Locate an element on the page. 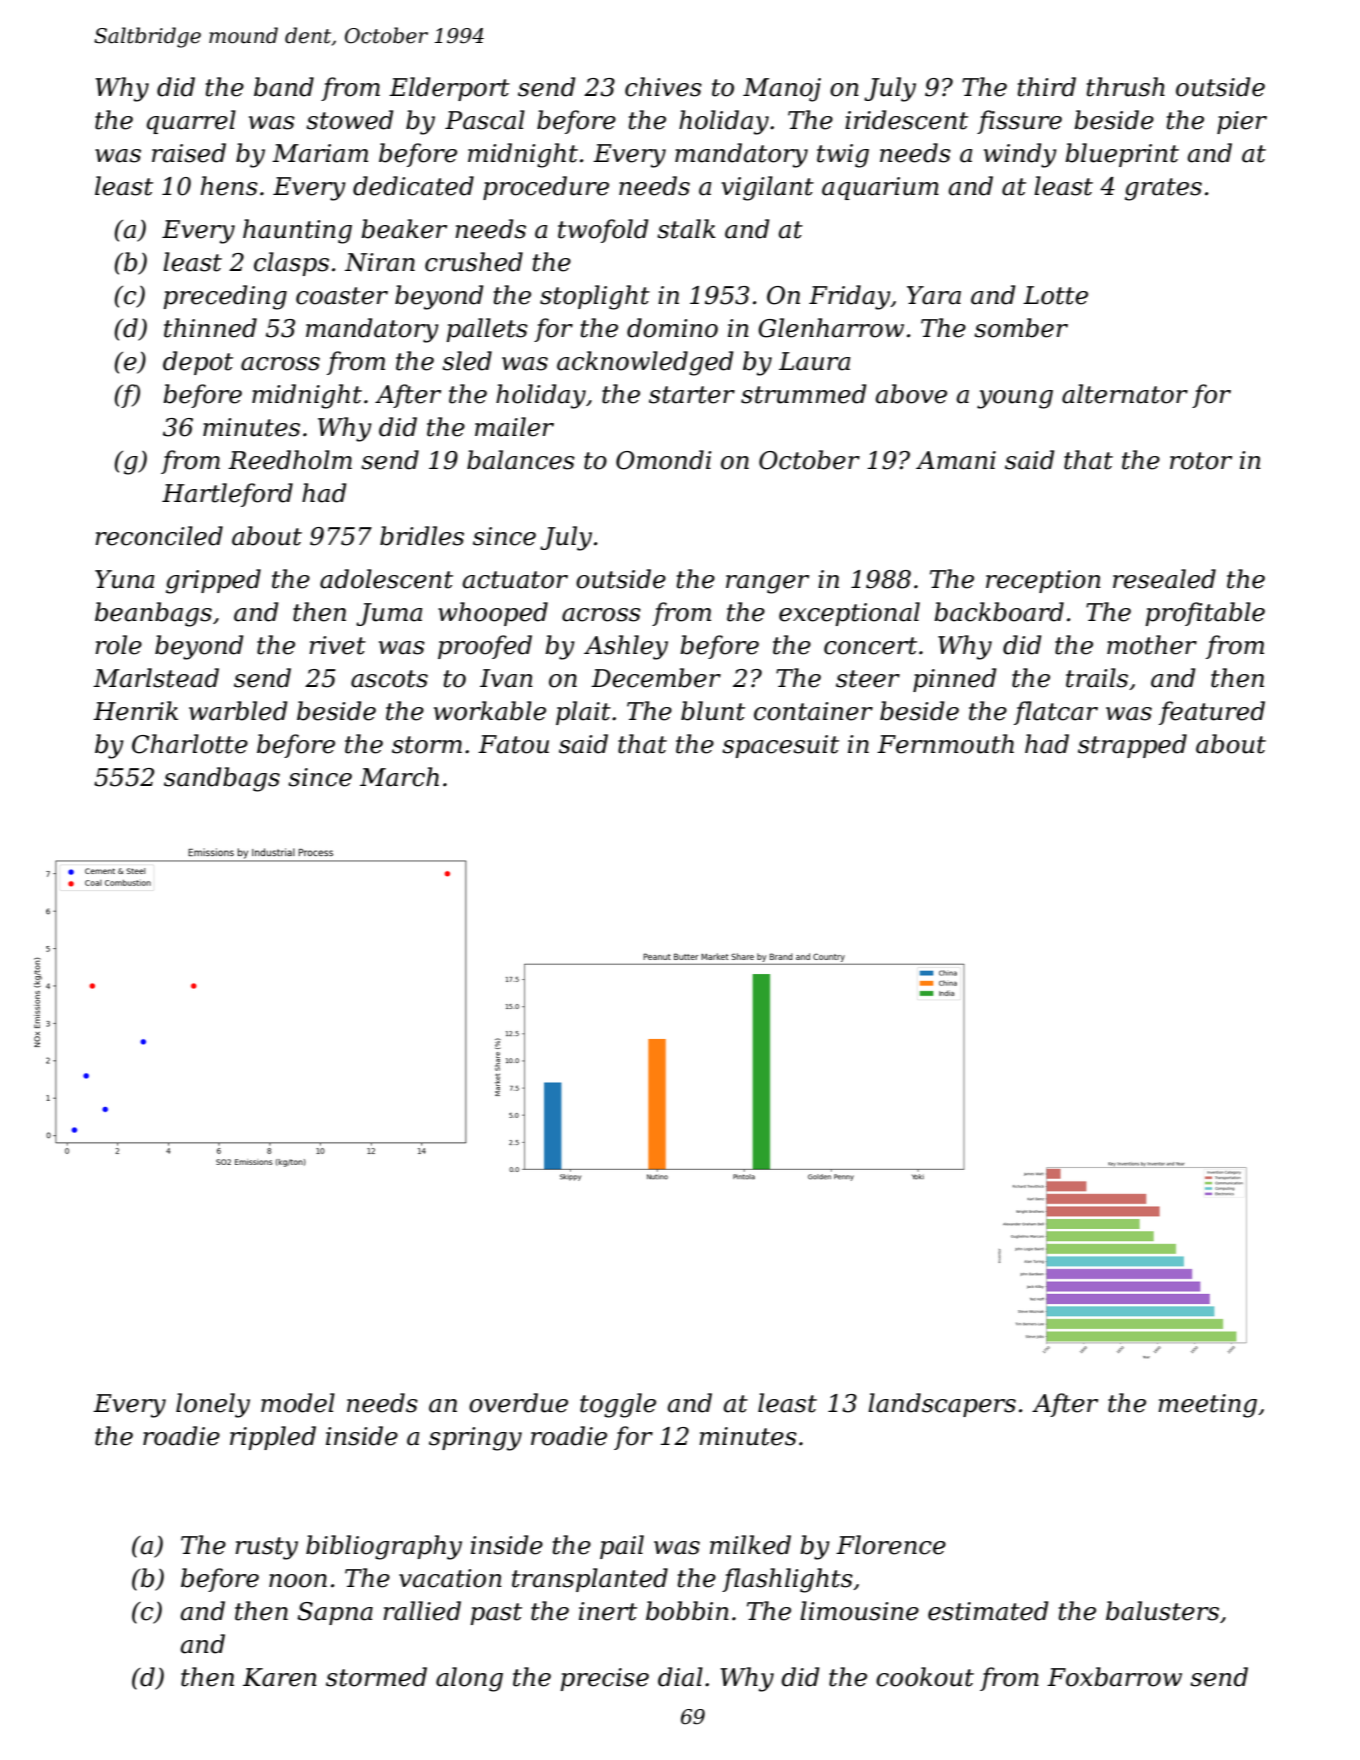 The width and height of the image is (1360, 1760). somber is located at coordinates (1021, 328).
